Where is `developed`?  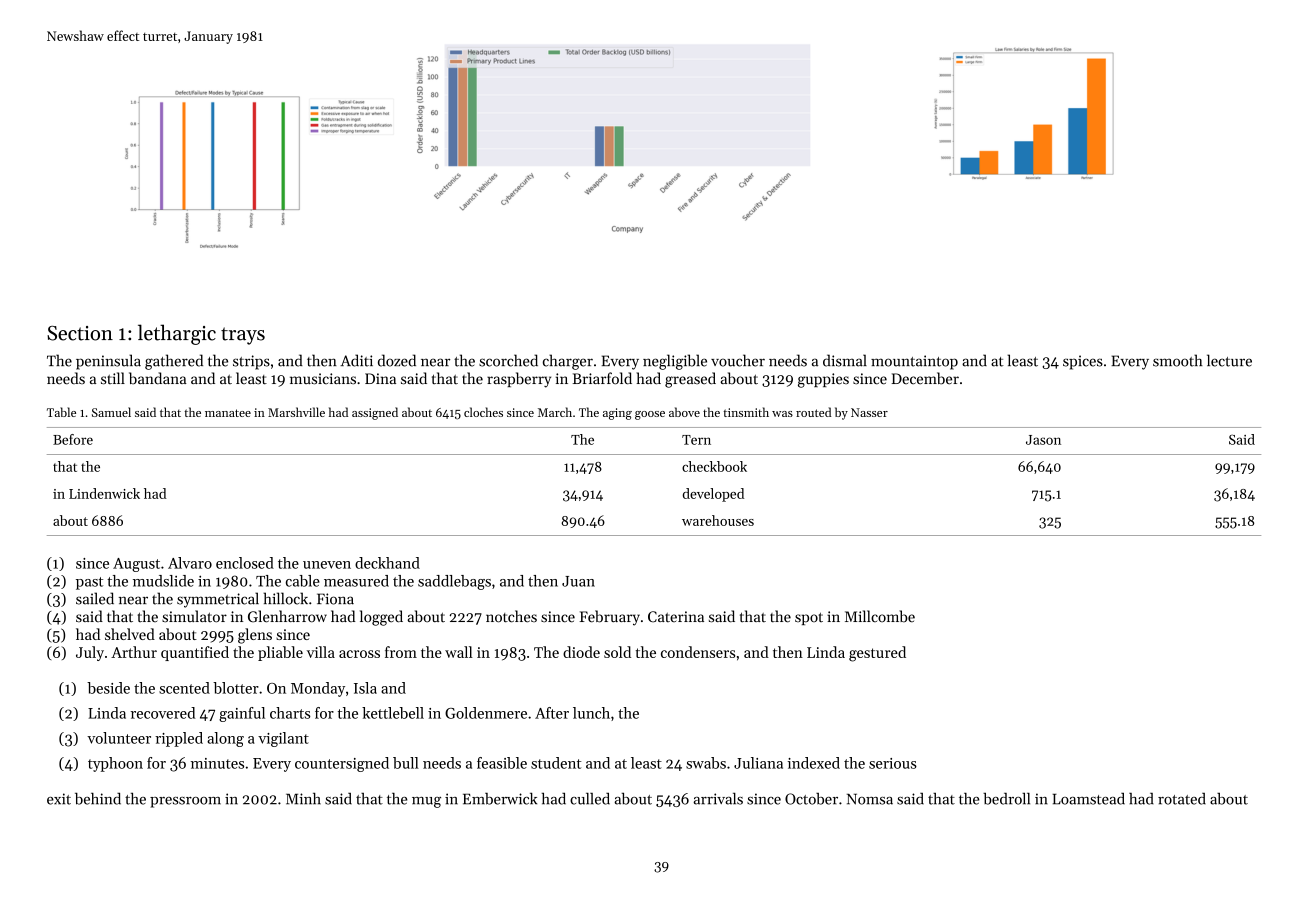
developed is located at coordinates (713, 495).
